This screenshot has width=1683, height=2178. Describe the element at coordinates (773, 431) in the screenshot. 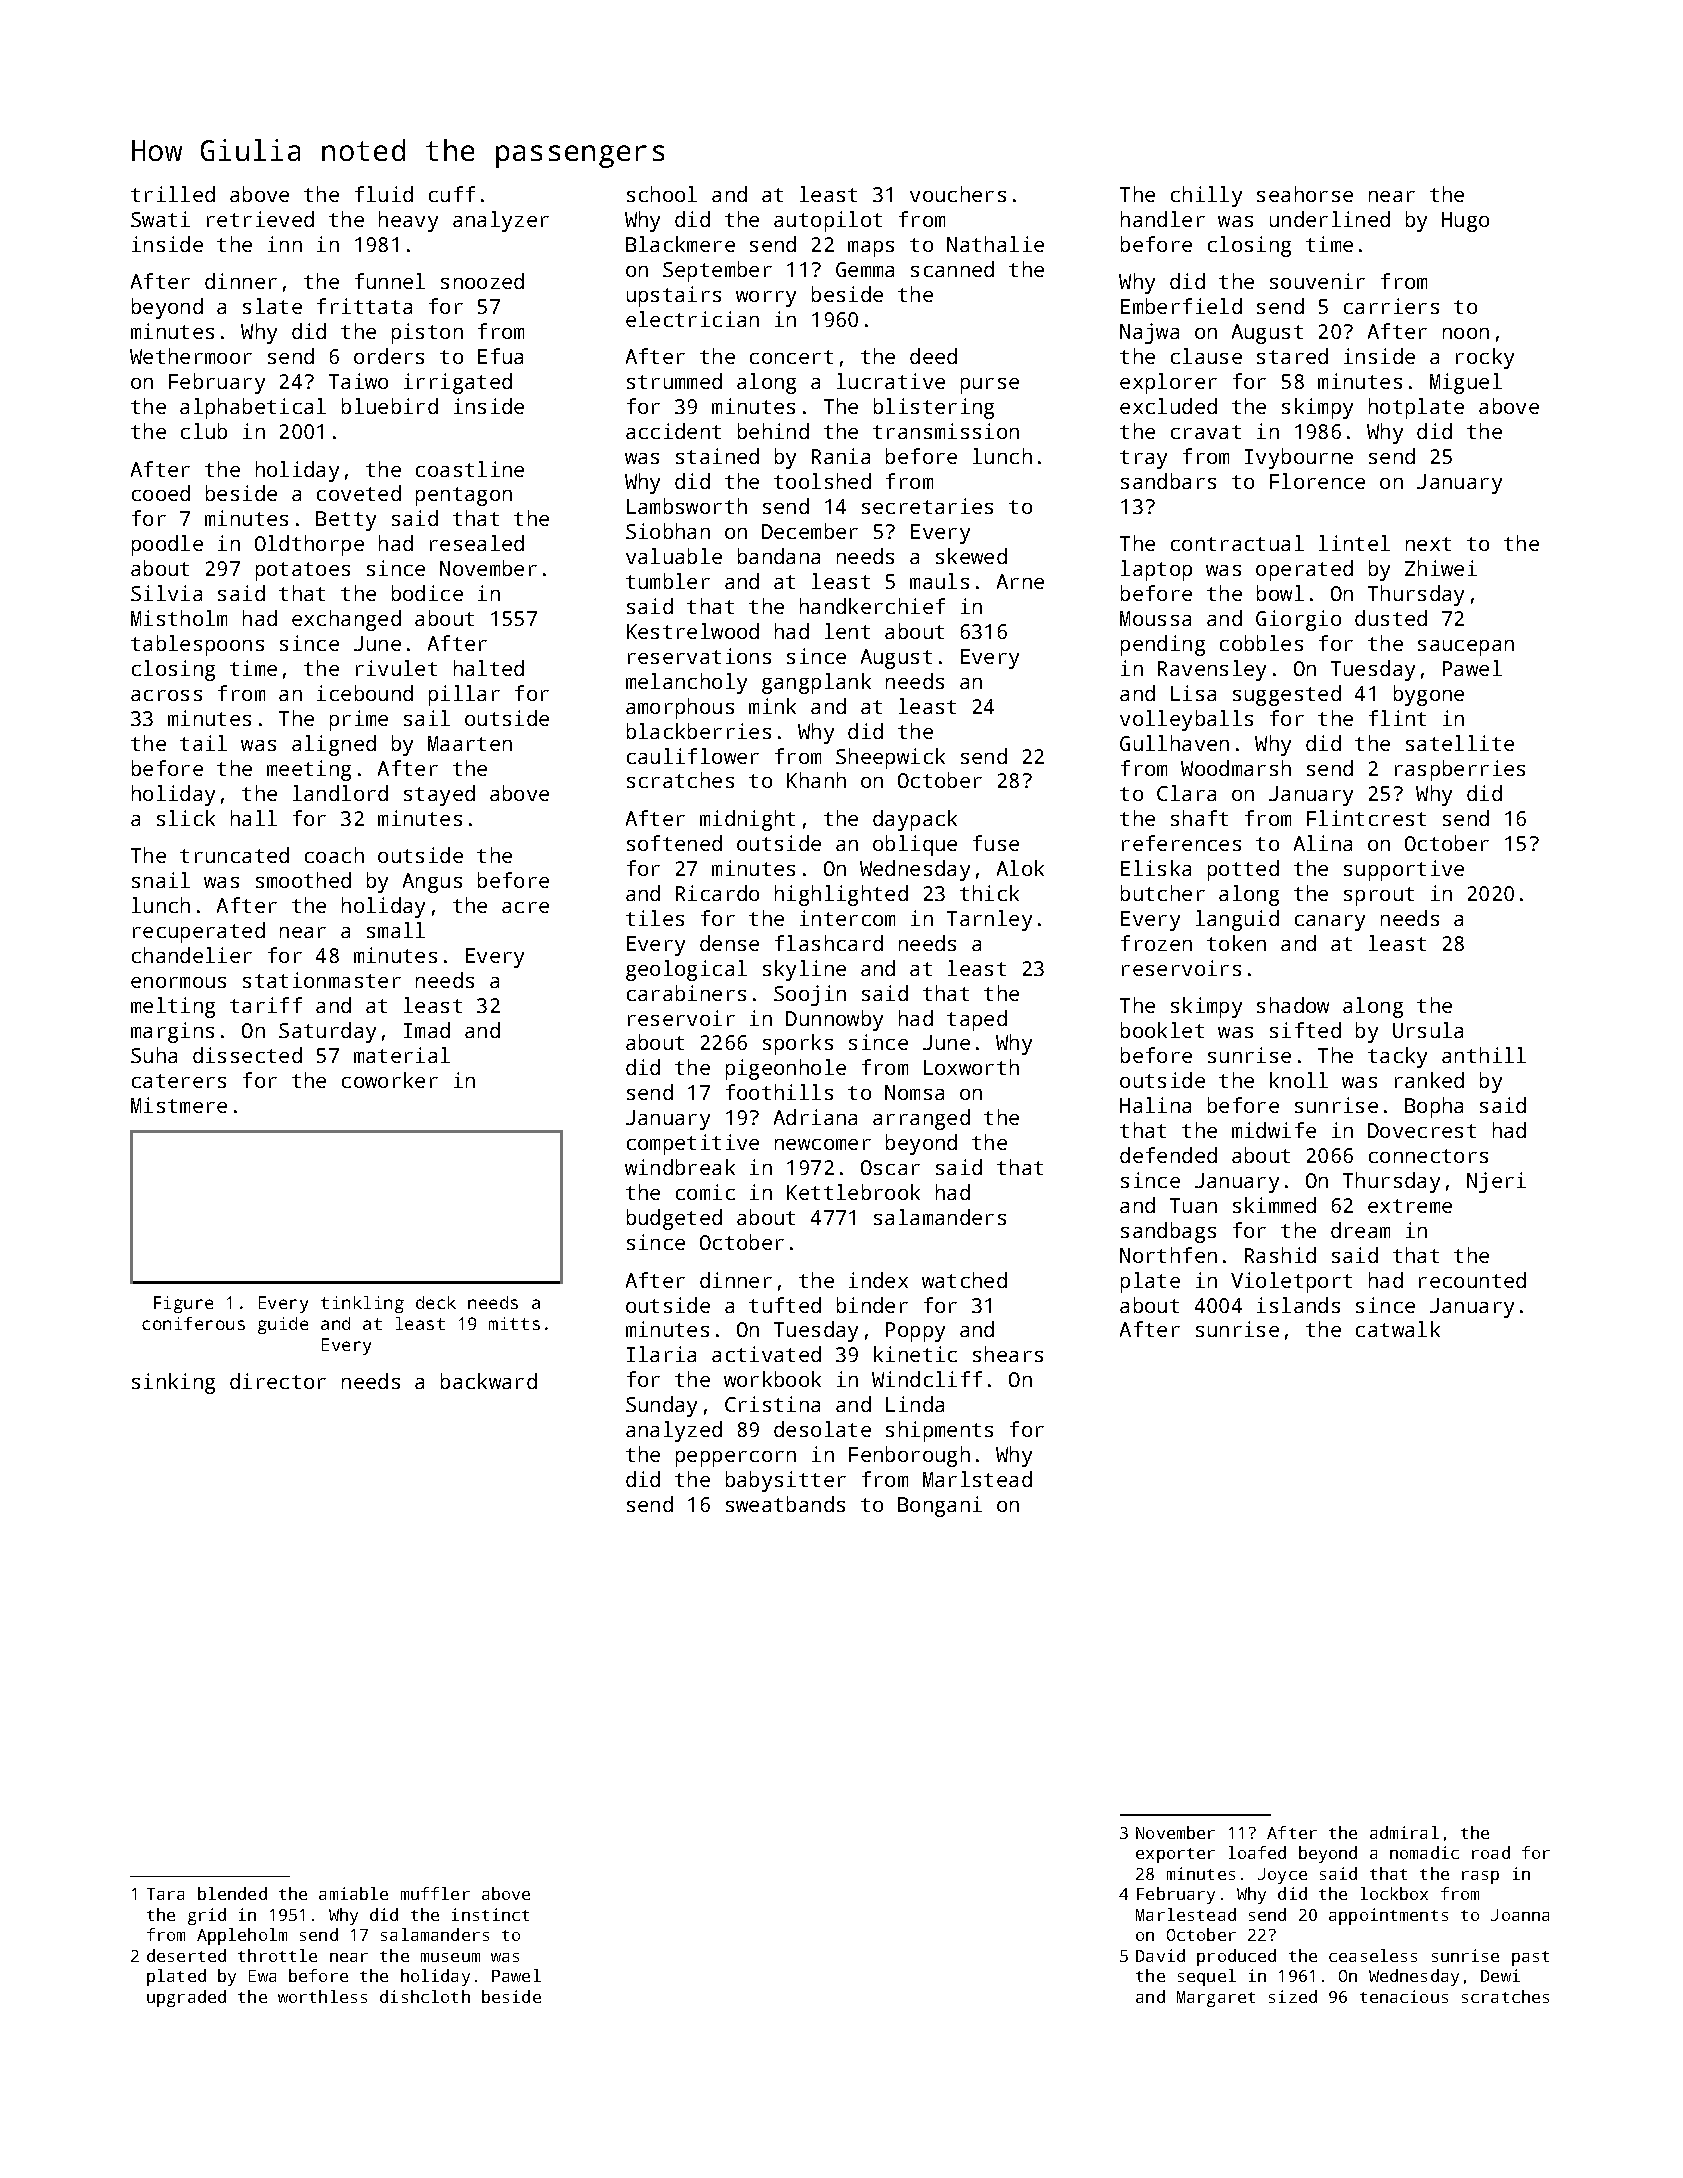

I see `behind` at that location.
